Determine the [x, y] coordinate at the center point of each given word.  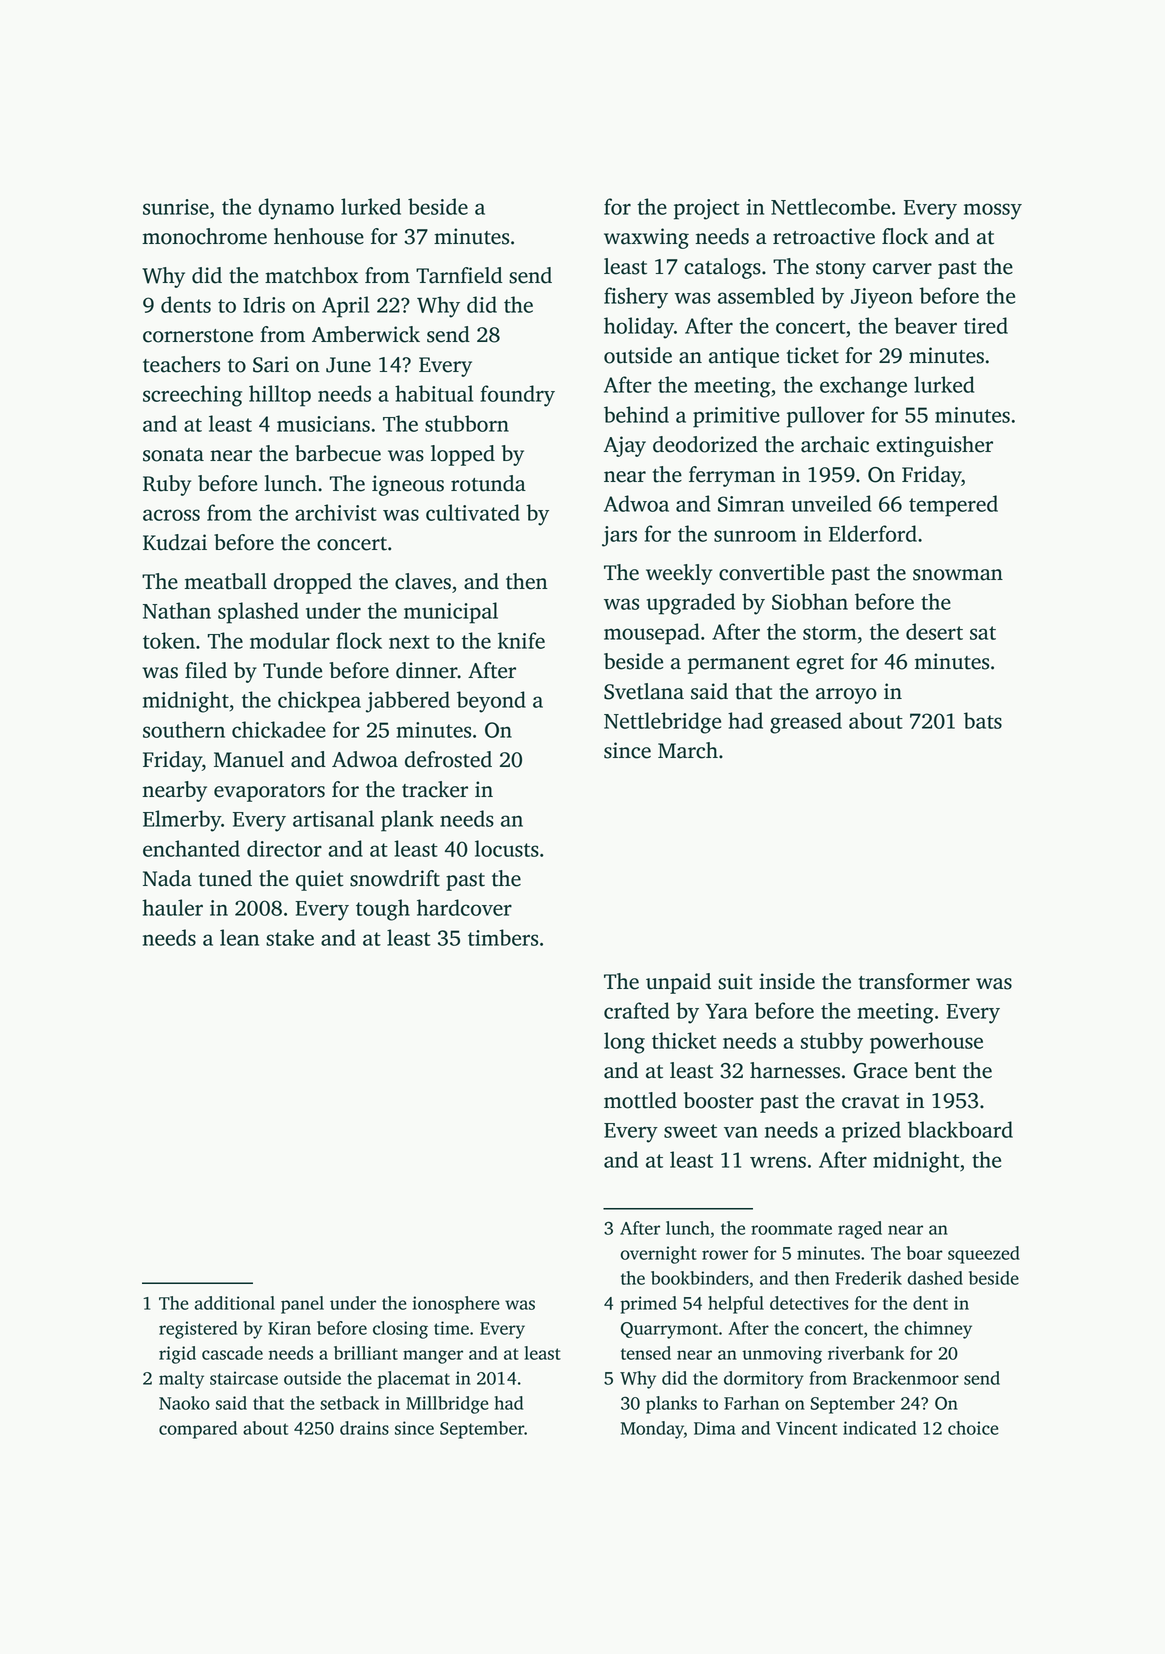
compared [198, 1430]
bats [983, 720]
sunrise [176, 207]
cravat [870, 1102]
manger [433, 1357]
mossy [993, 211]
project [707, 209]
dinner [427, 670]
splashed [258, 613]
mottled [640, 1100]
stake [290, 937]
